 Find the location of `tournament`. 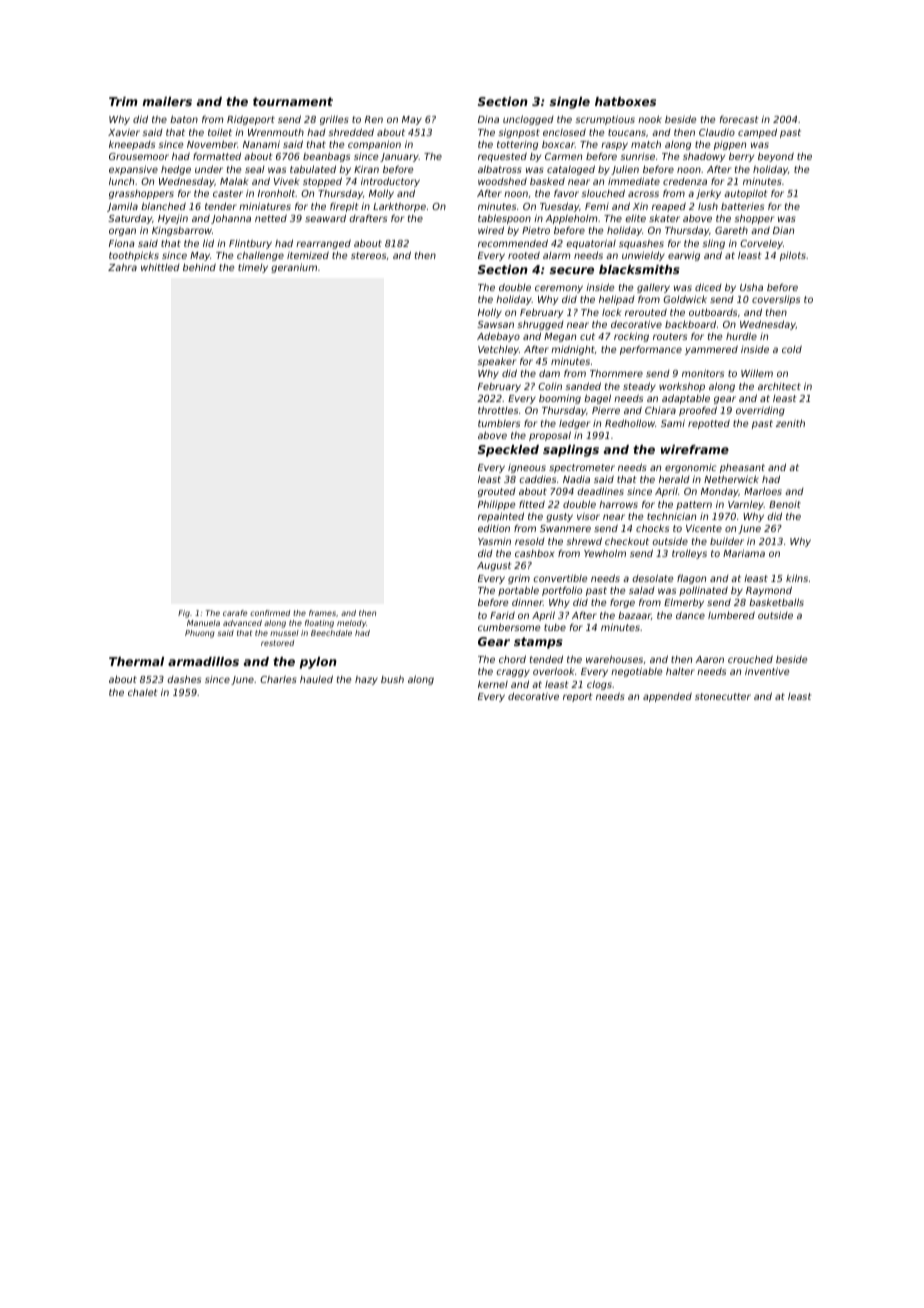

tournament is located at coordinates (293, 101).
